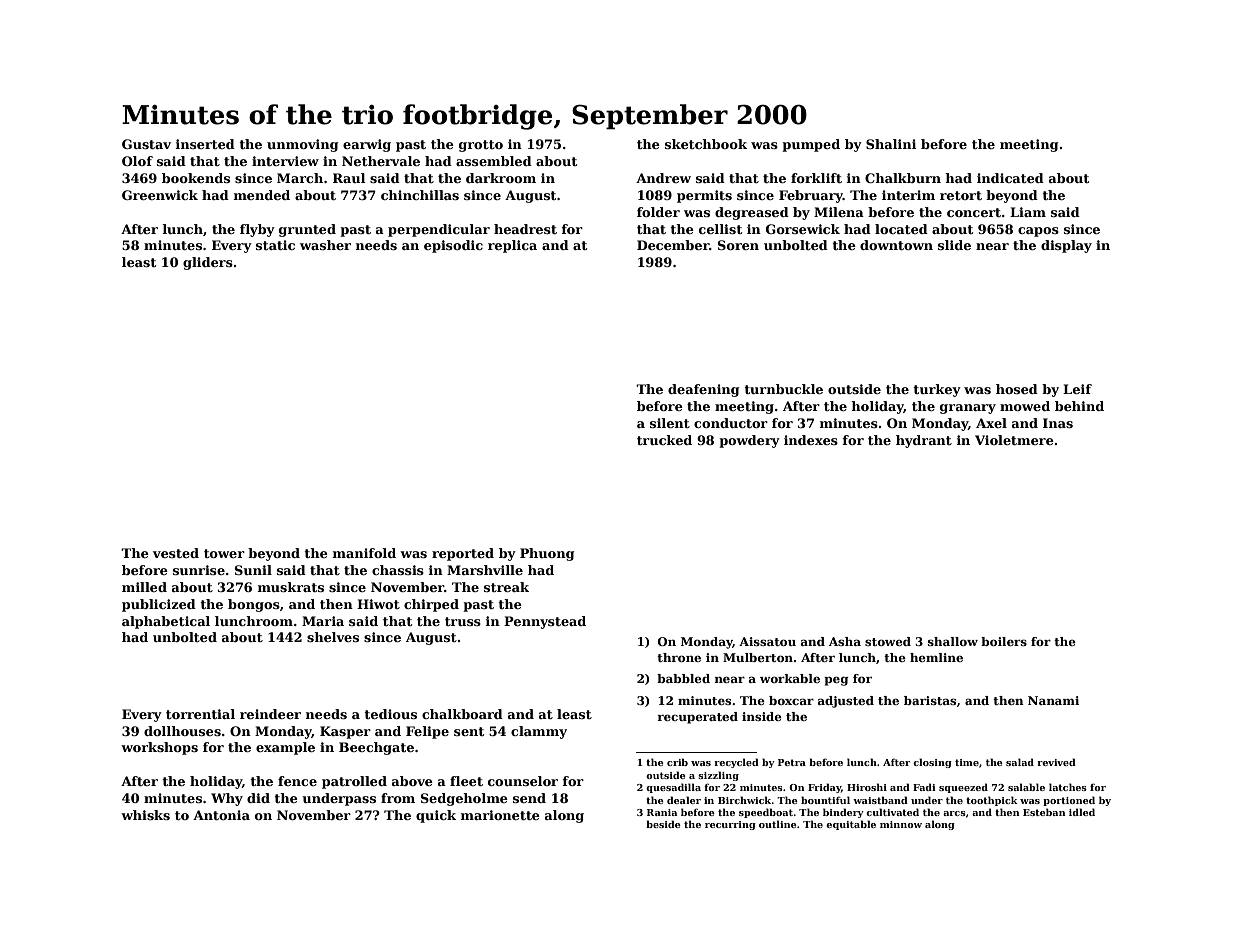 This image has width=1233, height=952. I want to click on bongos, so click(254, 605).
